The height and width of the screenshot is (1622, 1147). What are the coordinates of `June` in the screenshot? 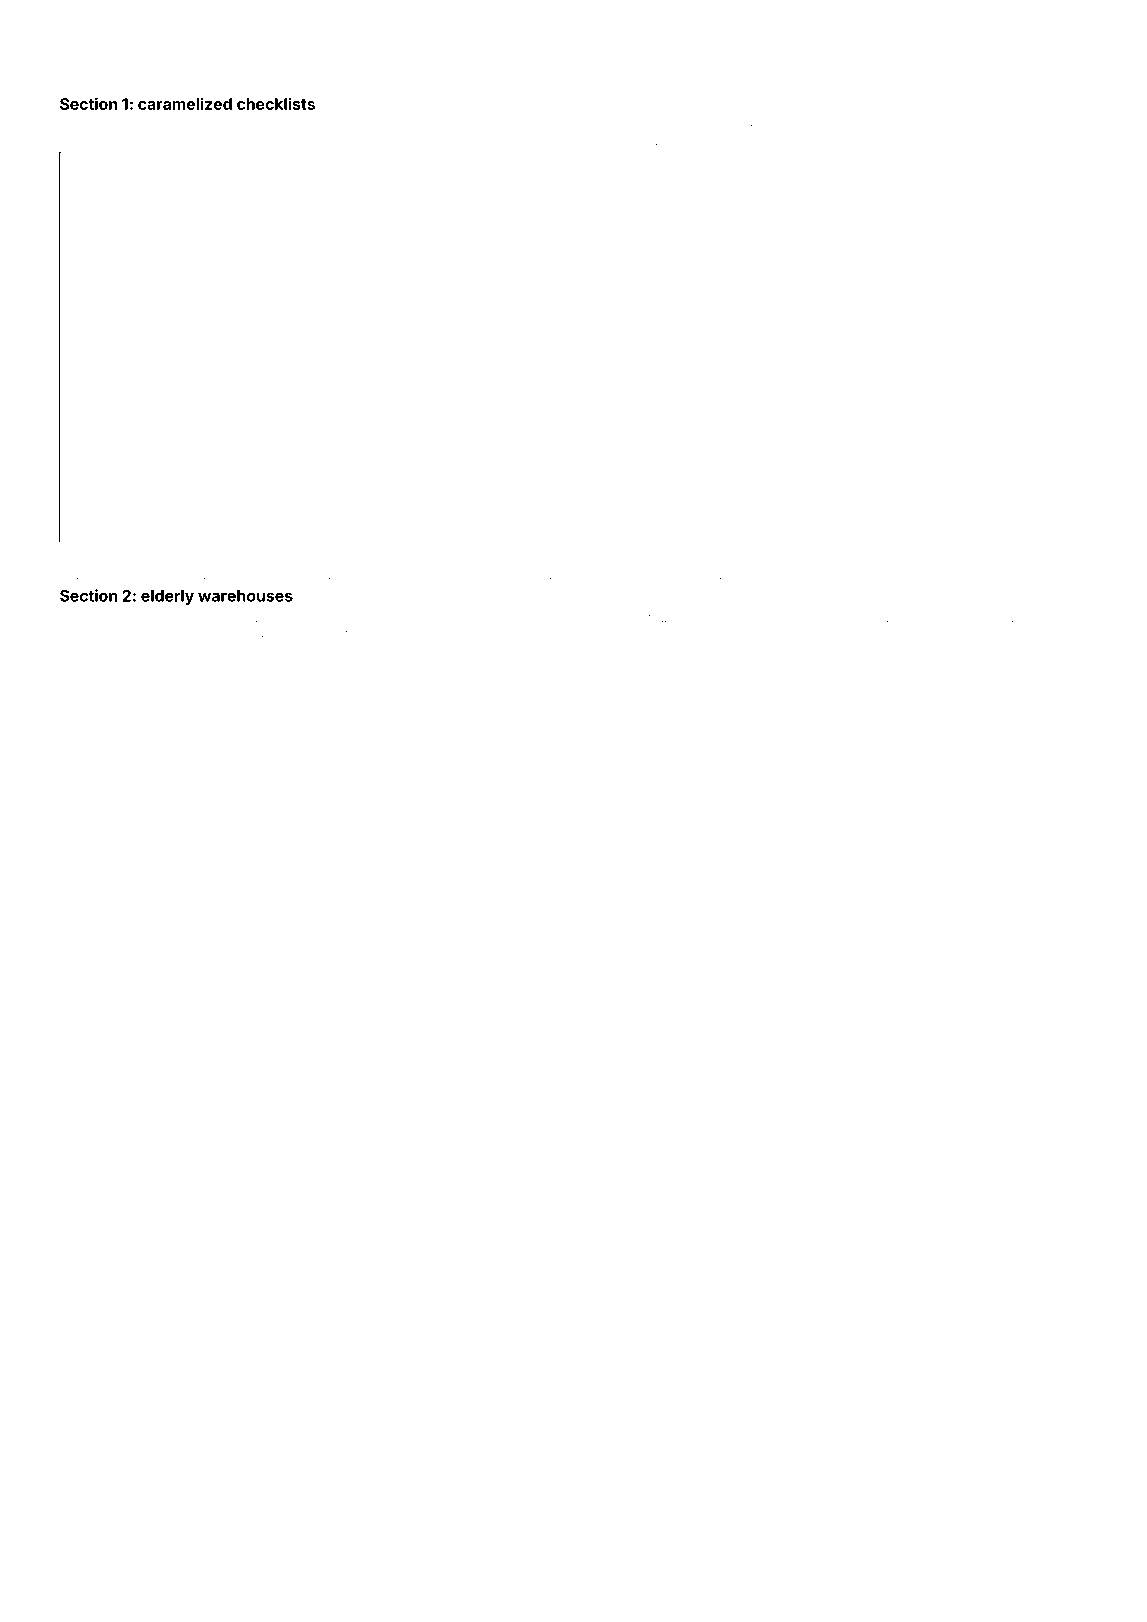 It's located at (987, 127).
